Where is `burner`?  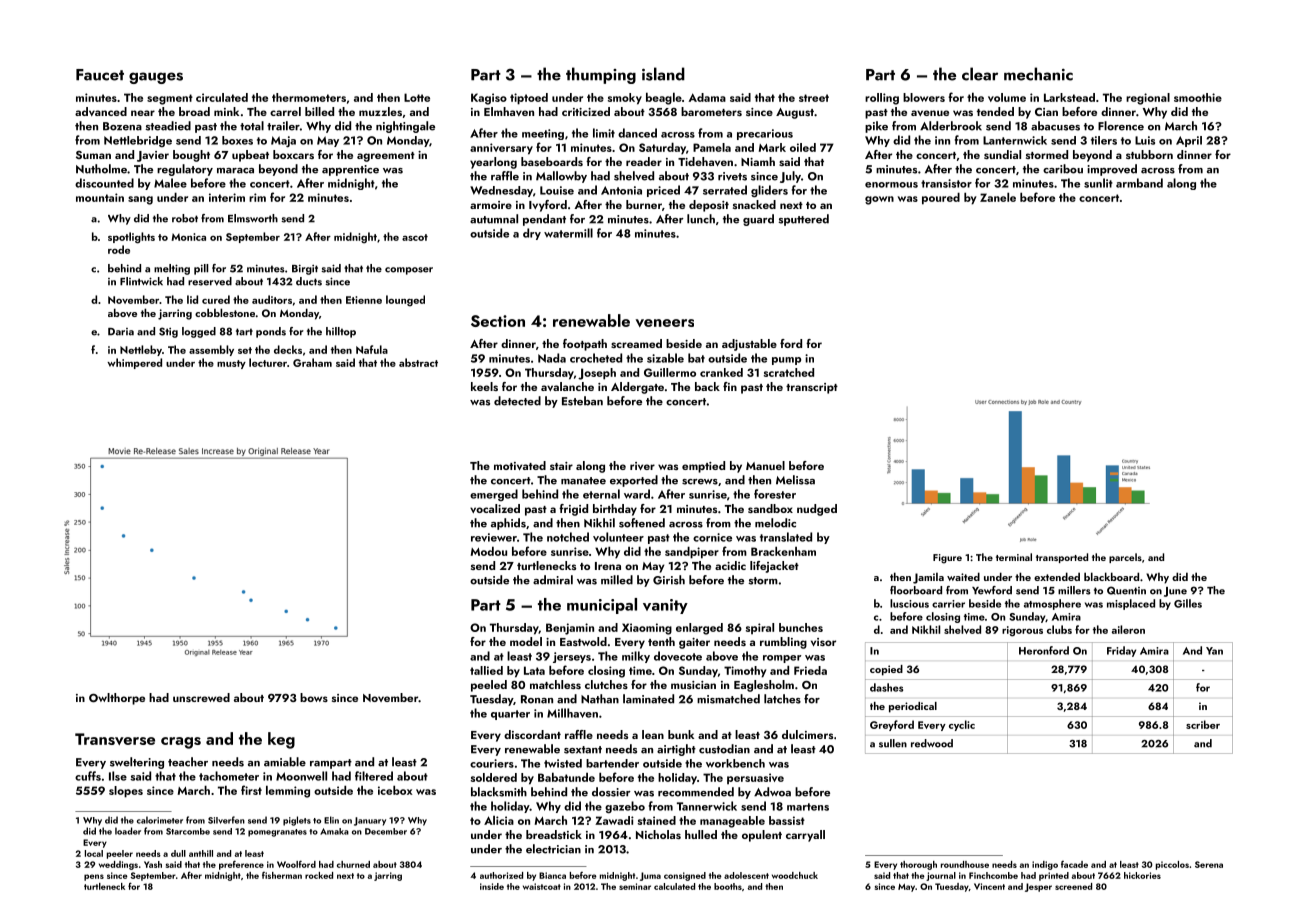 burner is located at coordinates (644, 204).
